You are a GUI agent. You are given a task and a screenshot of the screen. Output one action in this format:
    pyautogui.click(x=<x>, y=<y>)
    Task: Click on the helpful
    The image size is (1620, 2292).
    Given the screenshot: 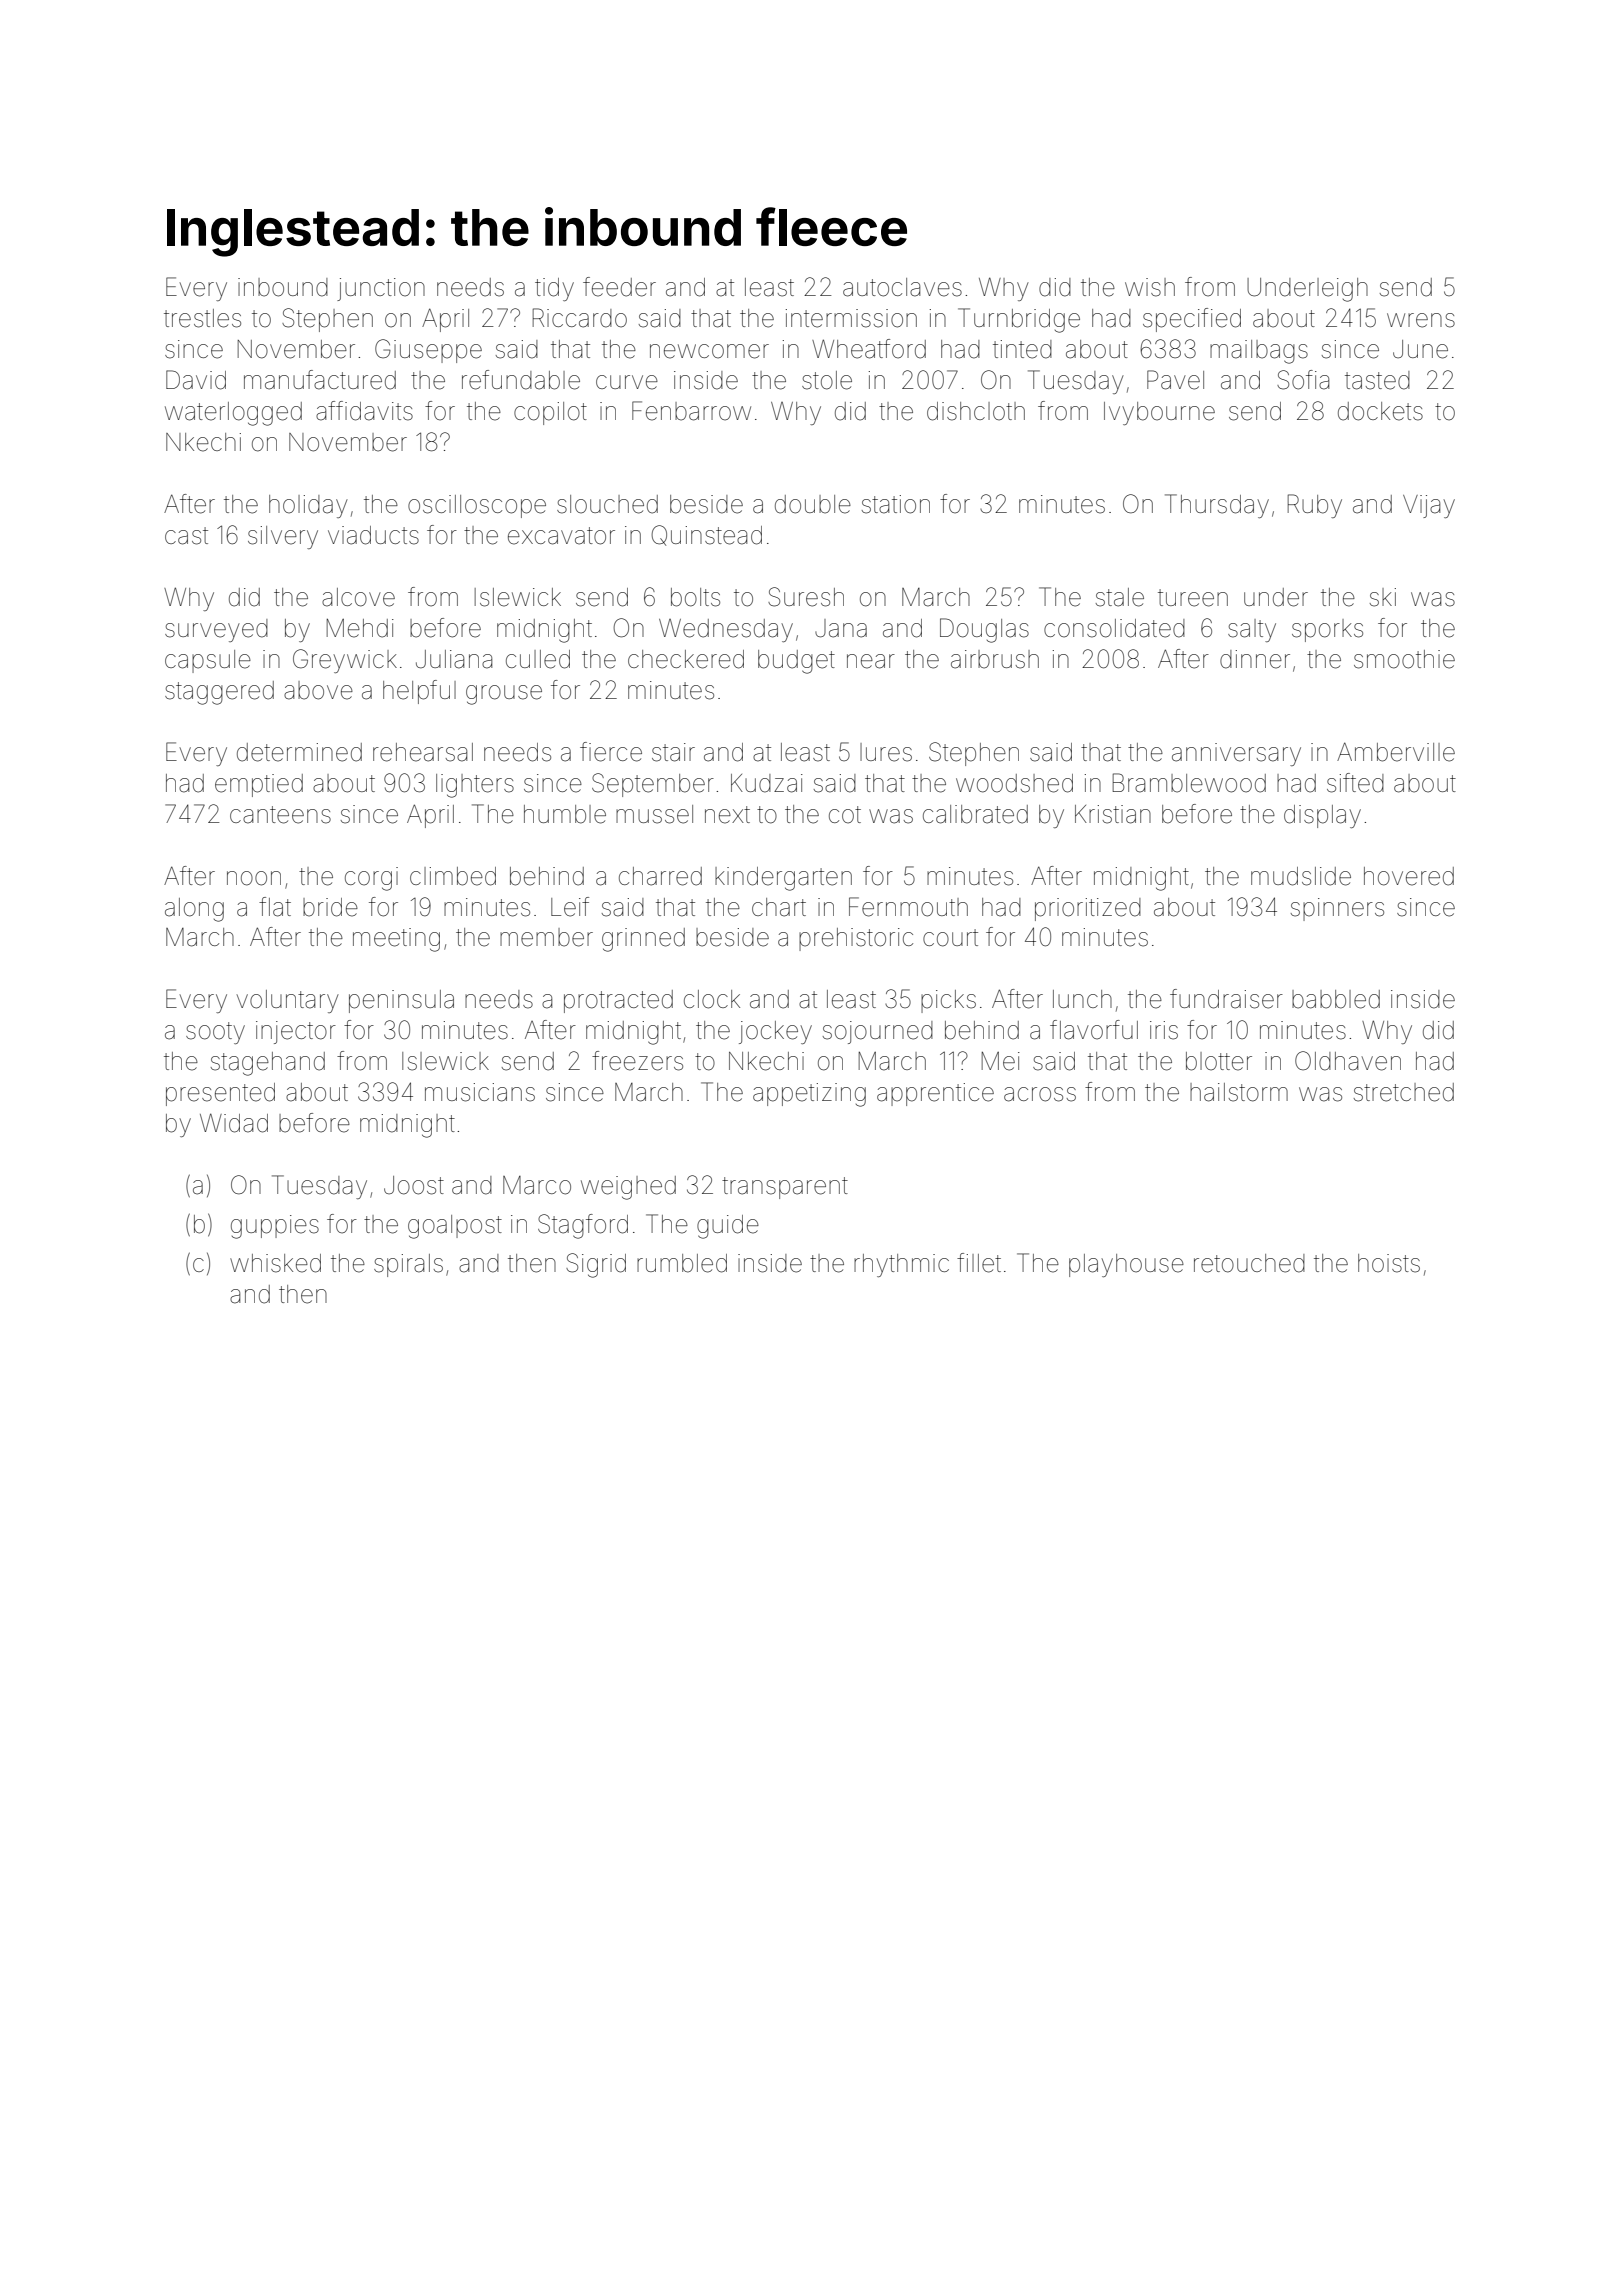 What is the action you would take?
    pyautogui.click(x=419, y=692)
